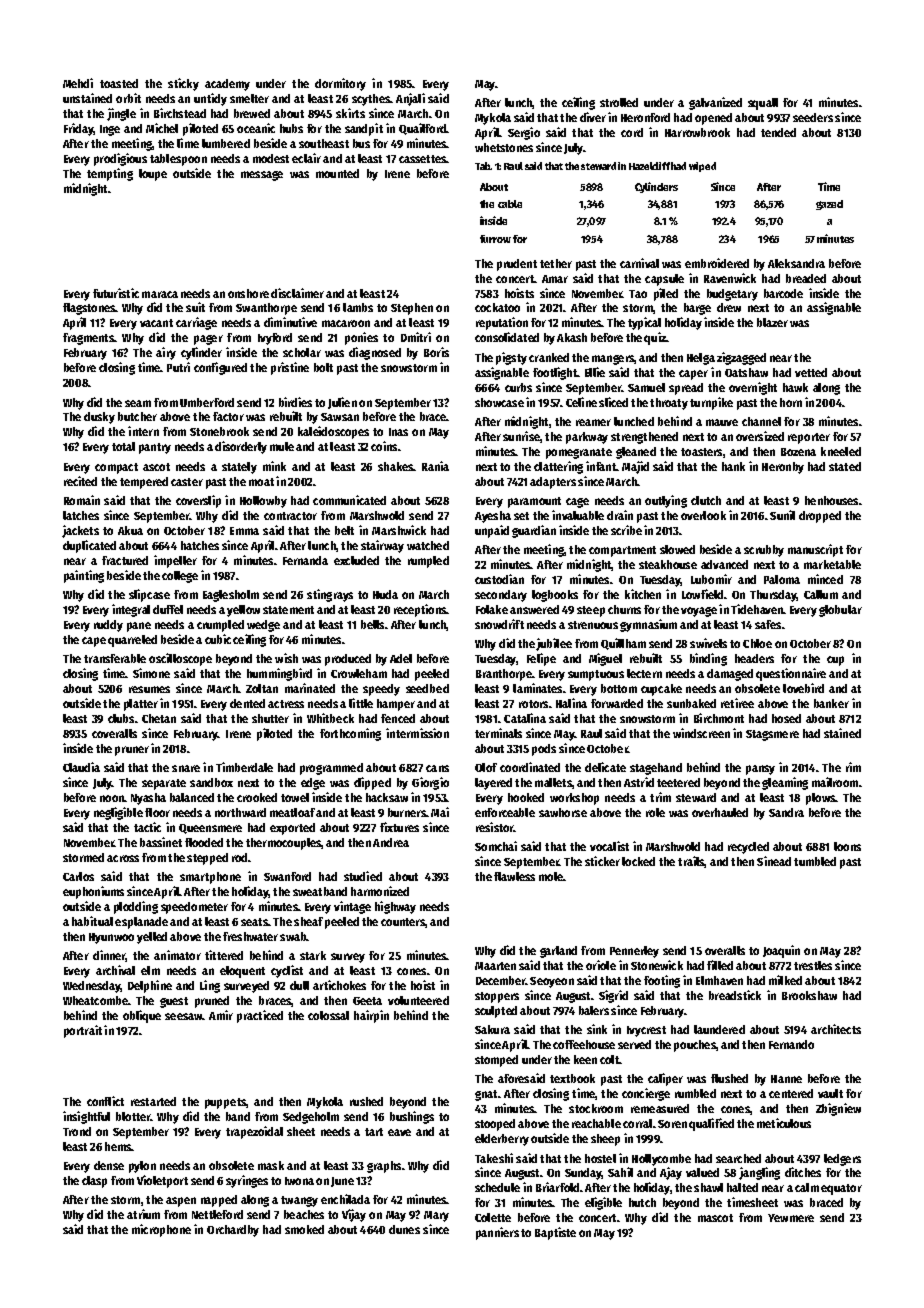  What do you see at coordinates (785, 783) in the page?
I see `gleaming` at bounding box center [785, 783].
